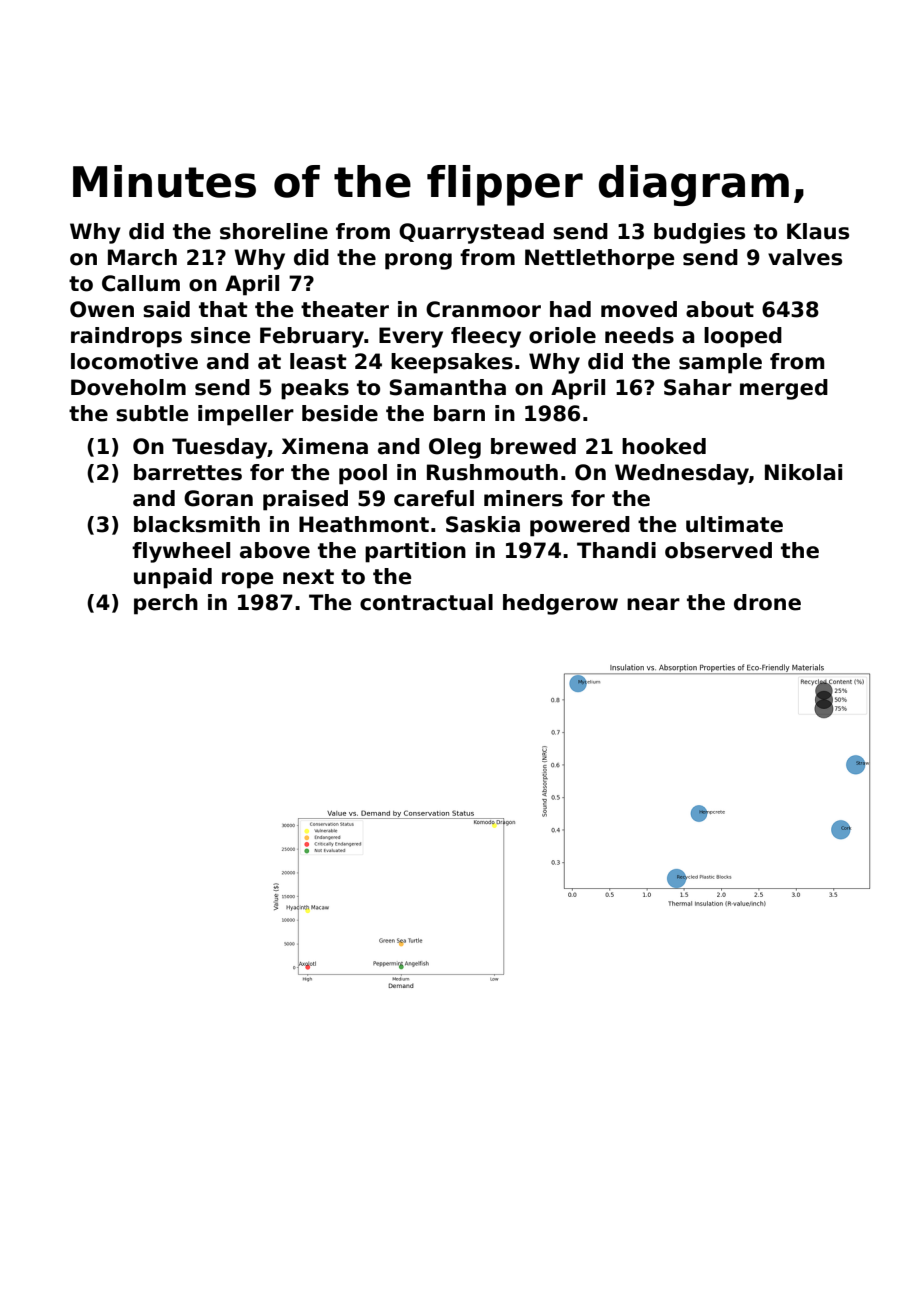 The height and width of the page is (1311, 924). I want to click on perch, so click(166, 604).
